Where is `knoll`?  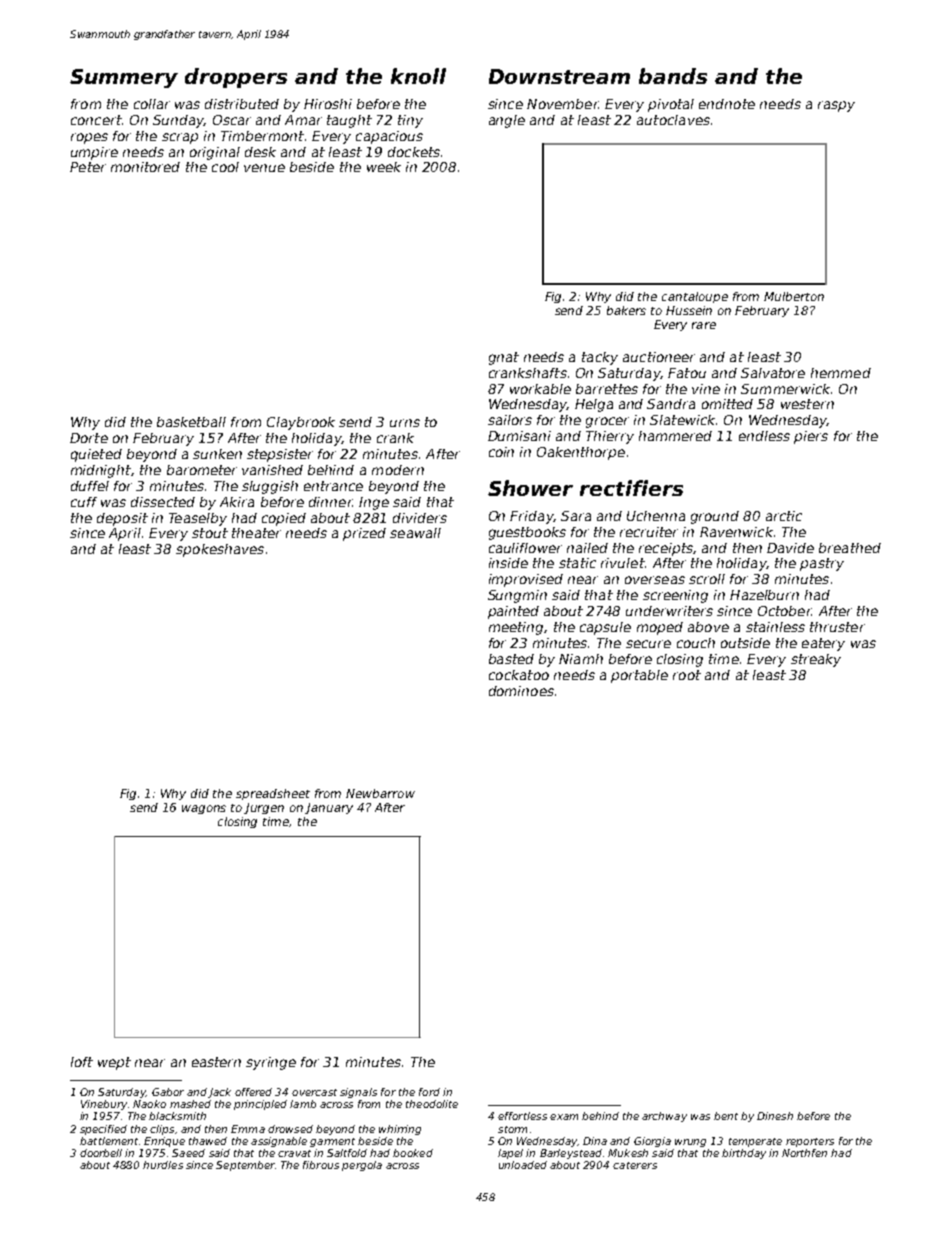 knoll is located at coordinates (418, 76).
